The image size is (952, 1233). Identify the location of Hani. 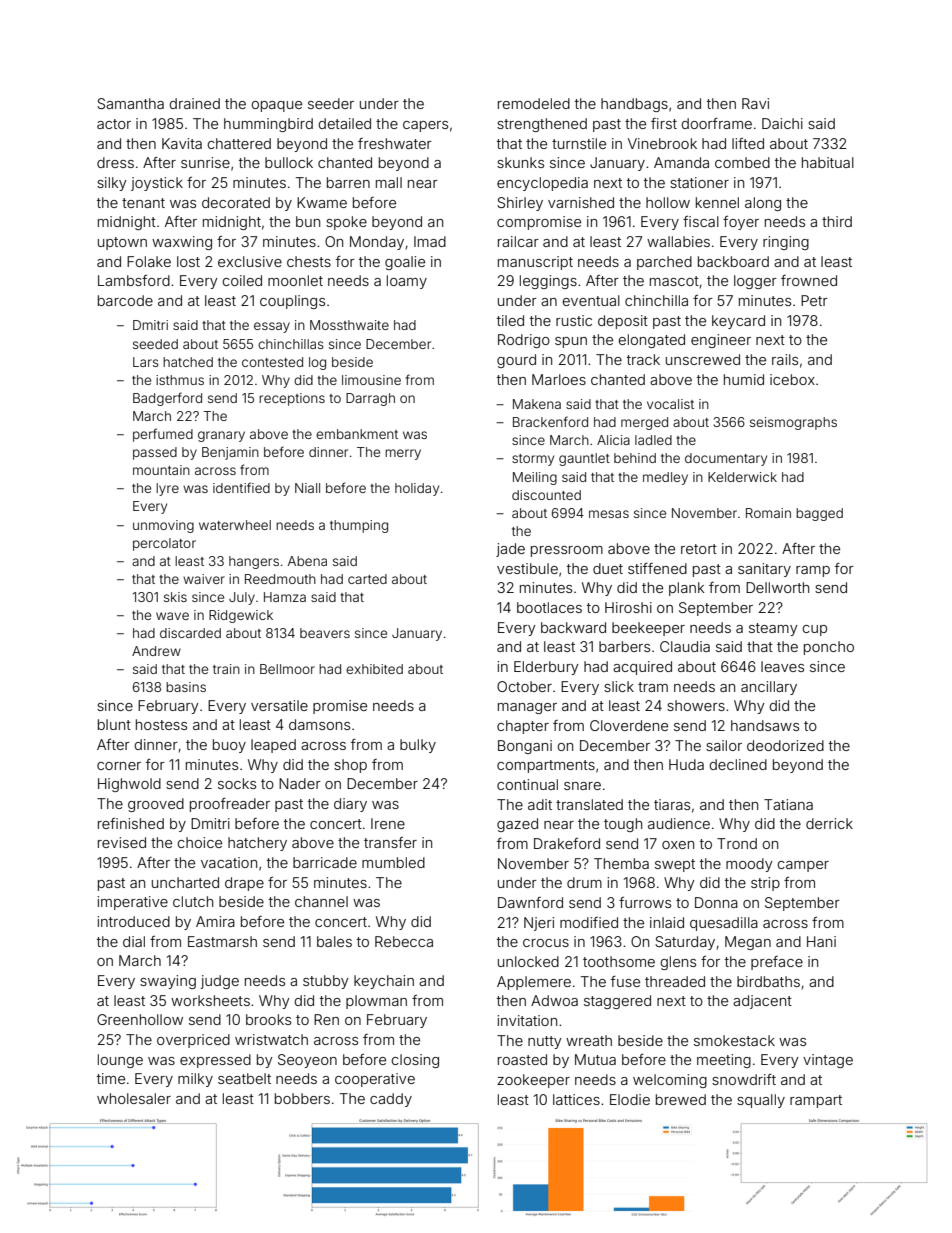
(821, 941).
